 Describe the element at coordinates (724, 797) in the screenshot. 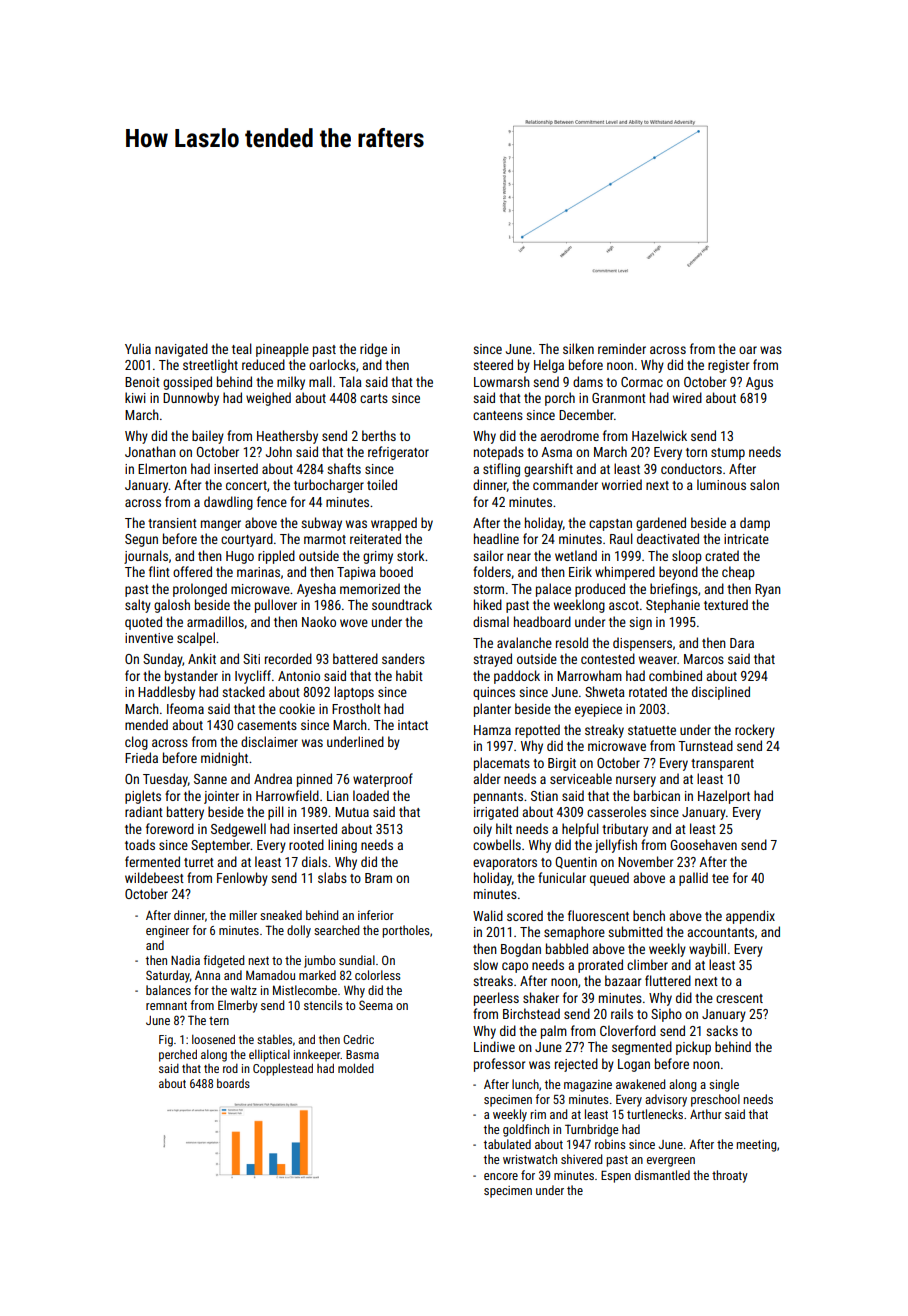

I see `Hazelport` at that location.
